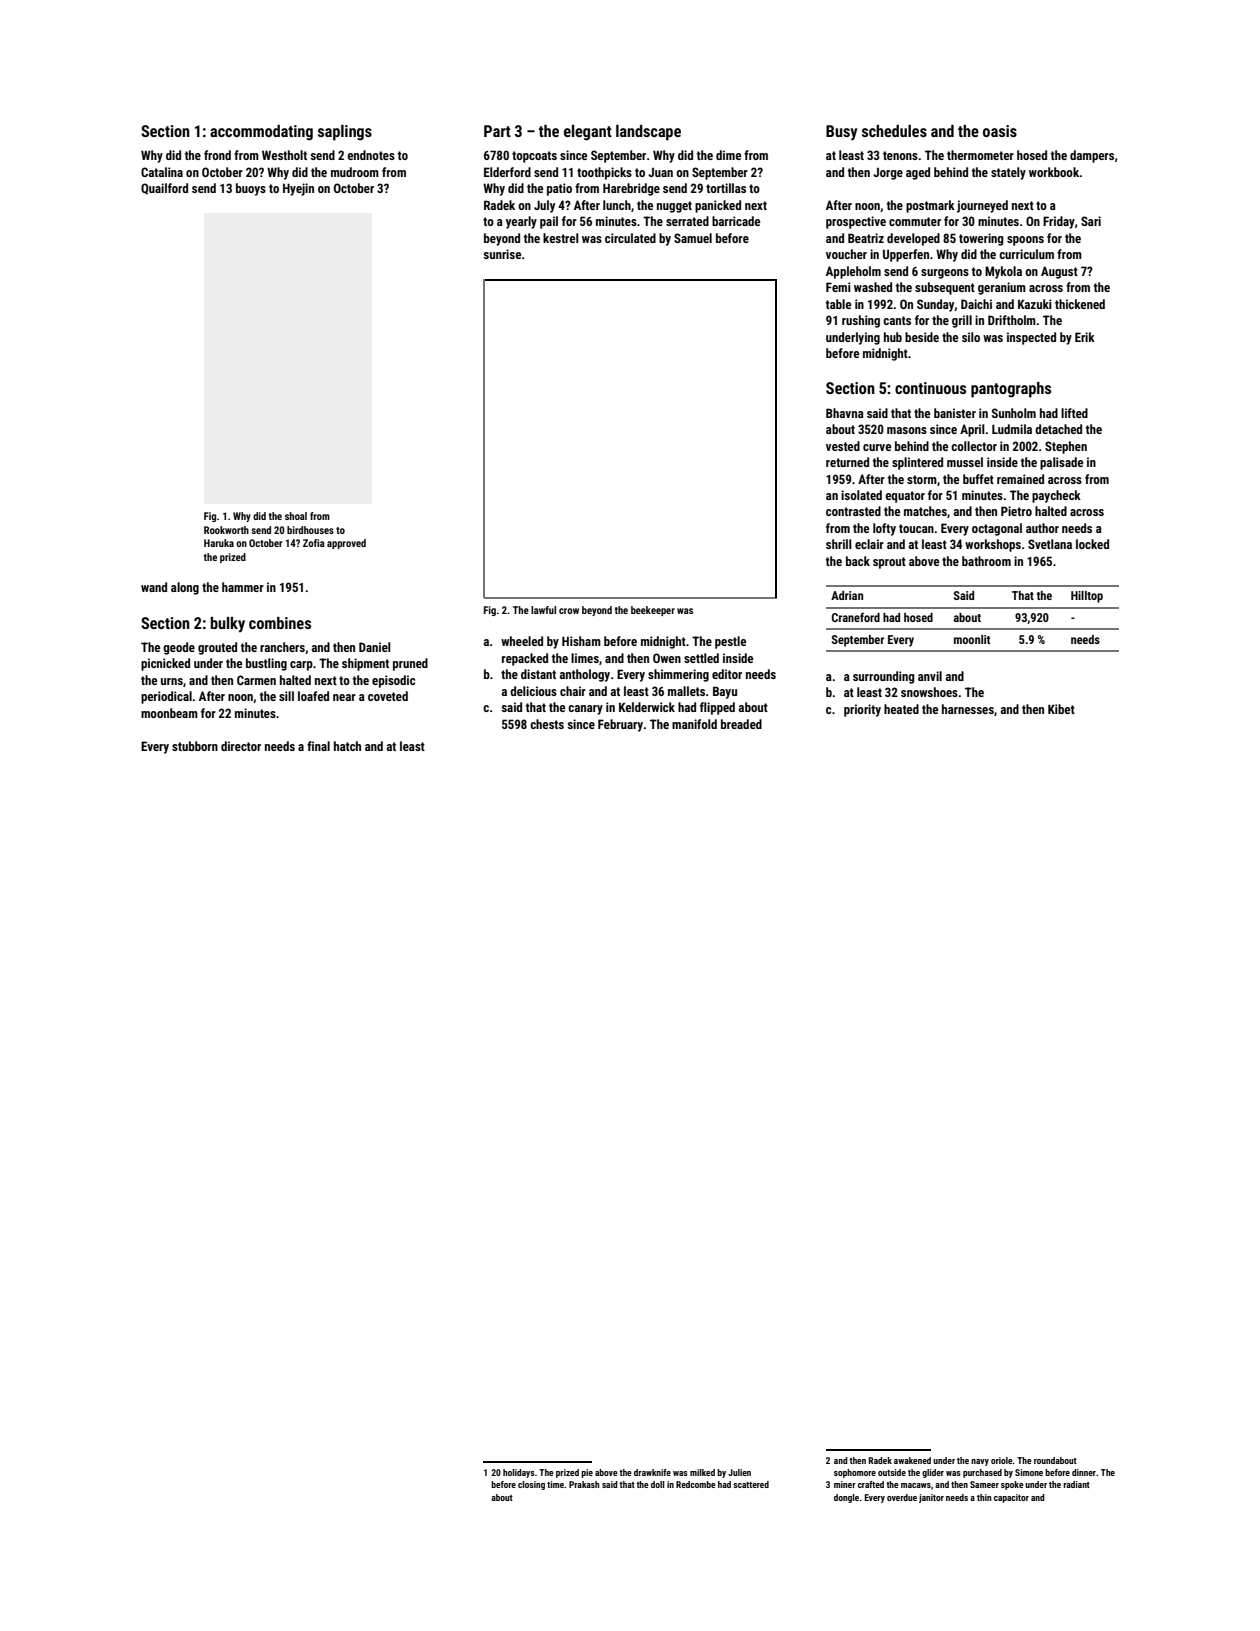 The image size is (1260, 1631). Describe the element at coordinates (913, 239) in the document. I see `developed` at that location.
